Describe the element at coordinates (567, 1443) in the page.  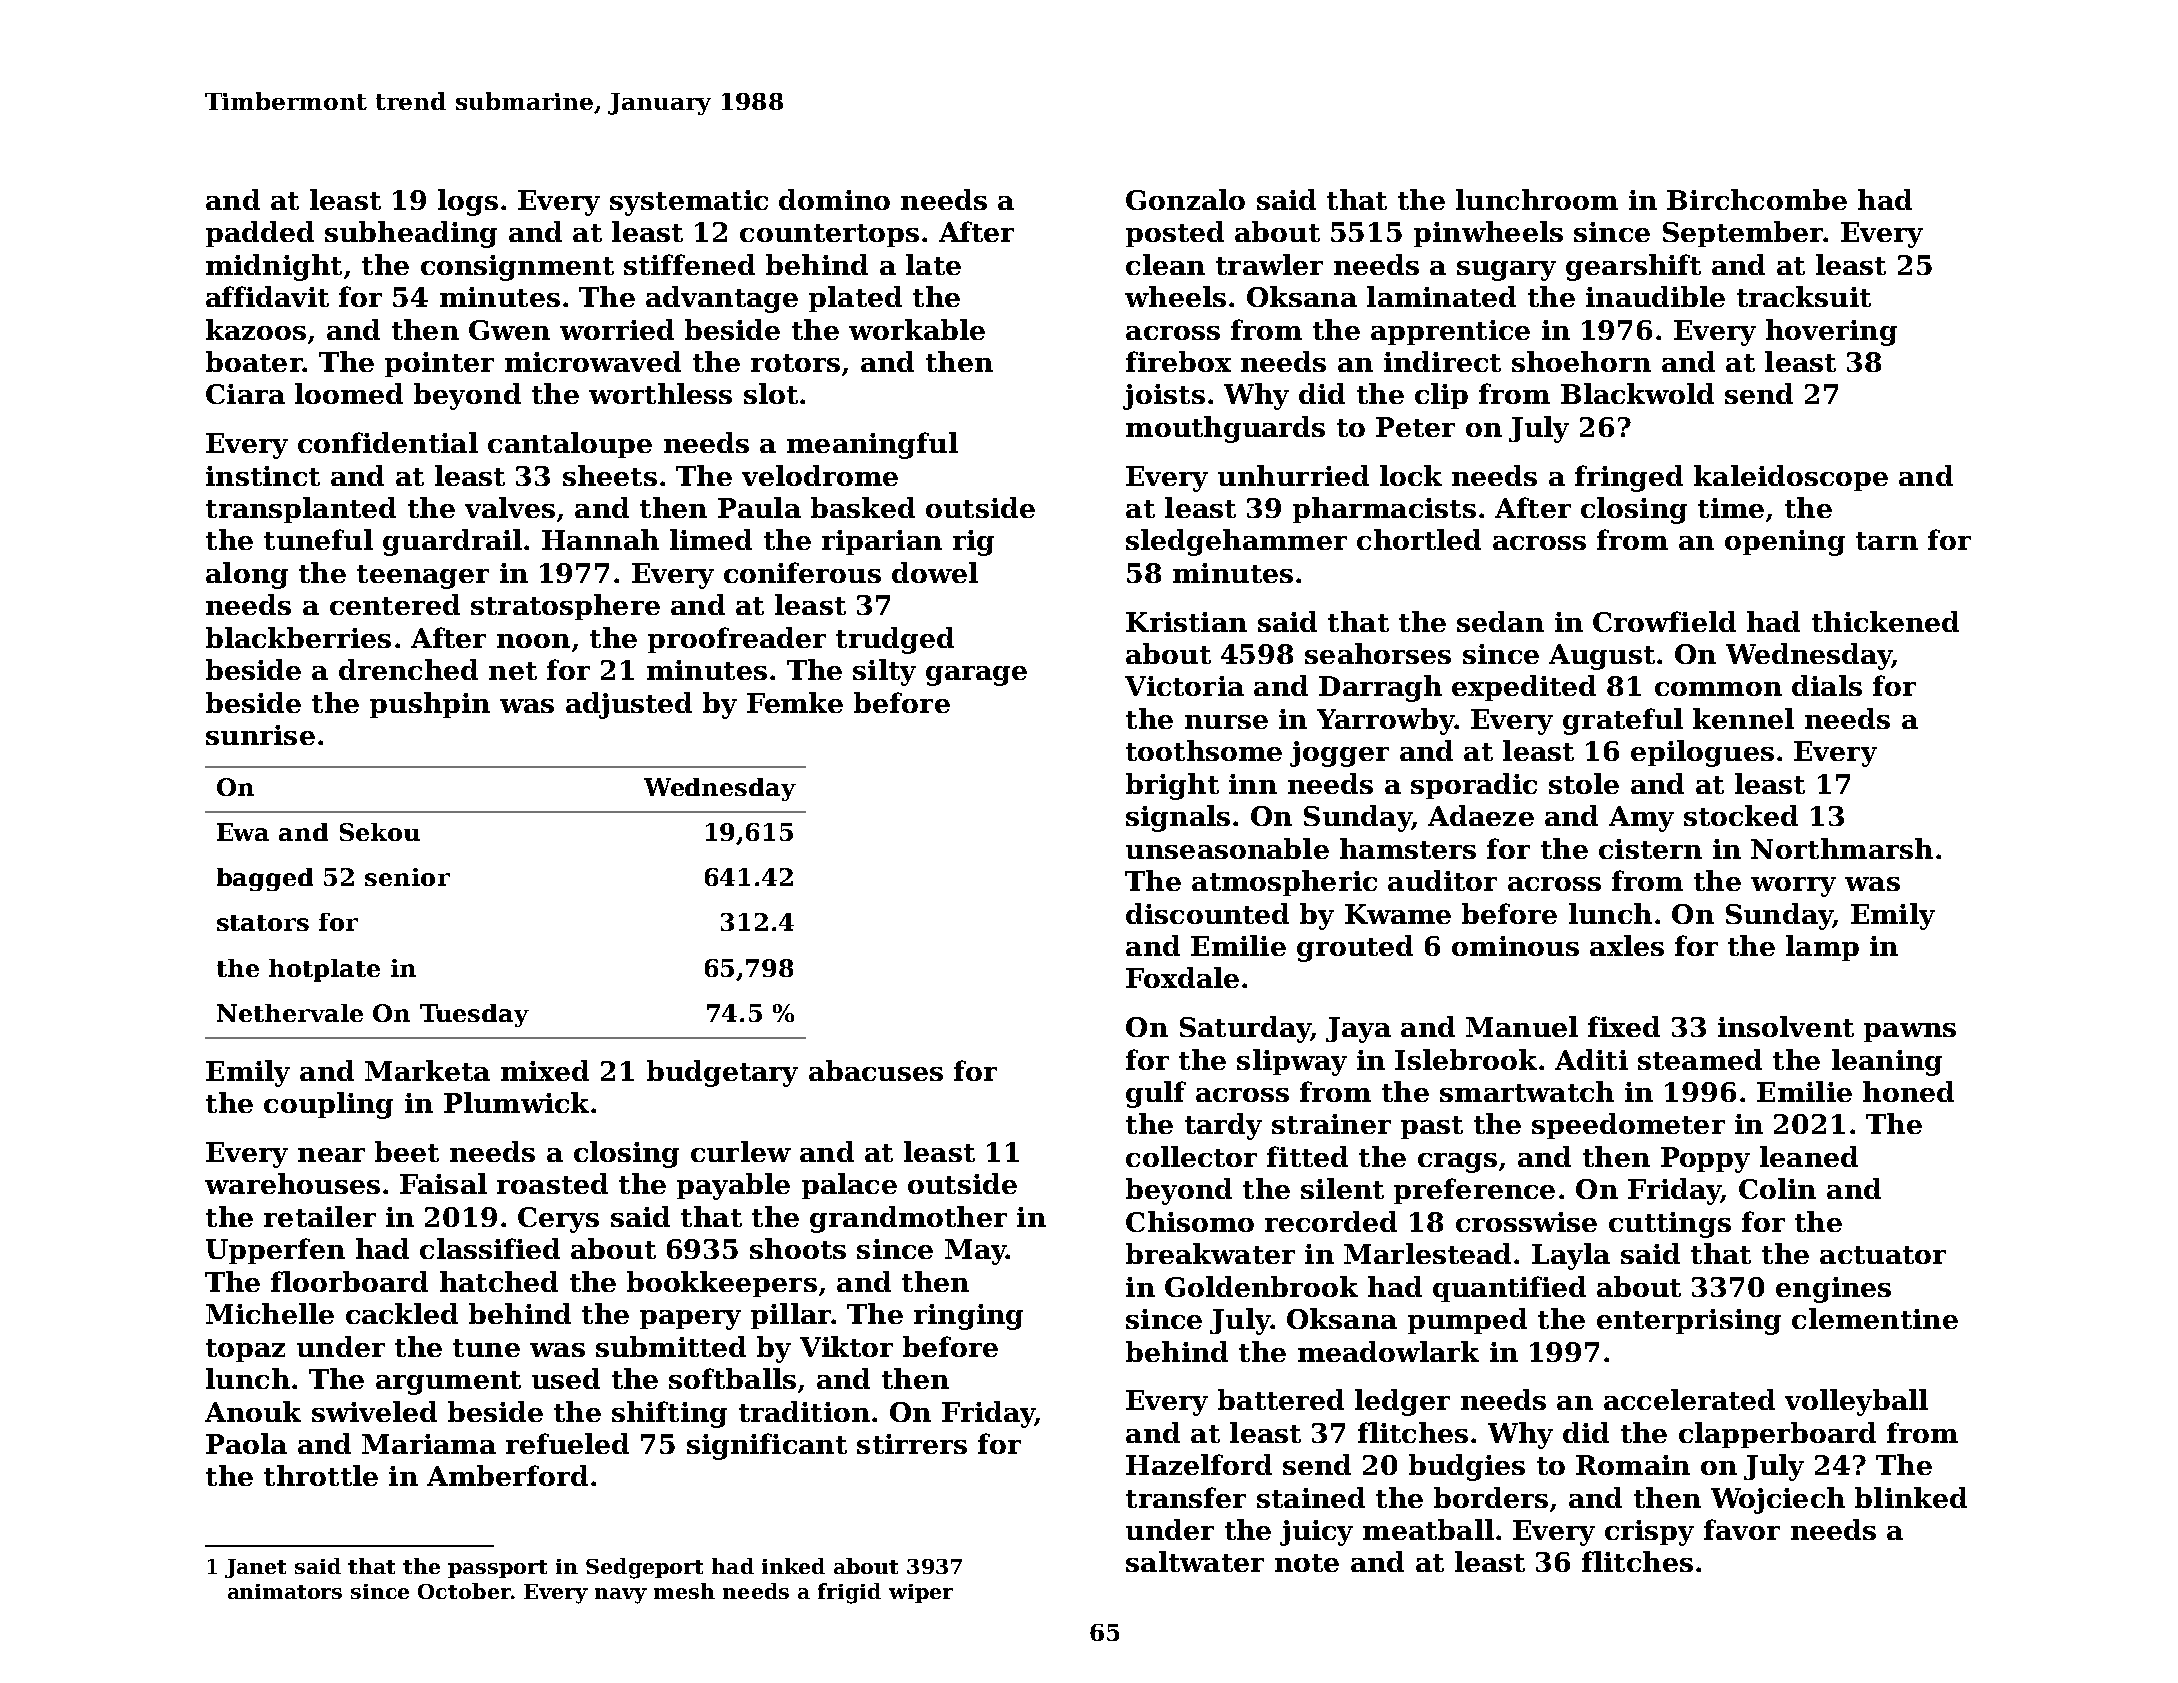
I see `refueled` at that location.
